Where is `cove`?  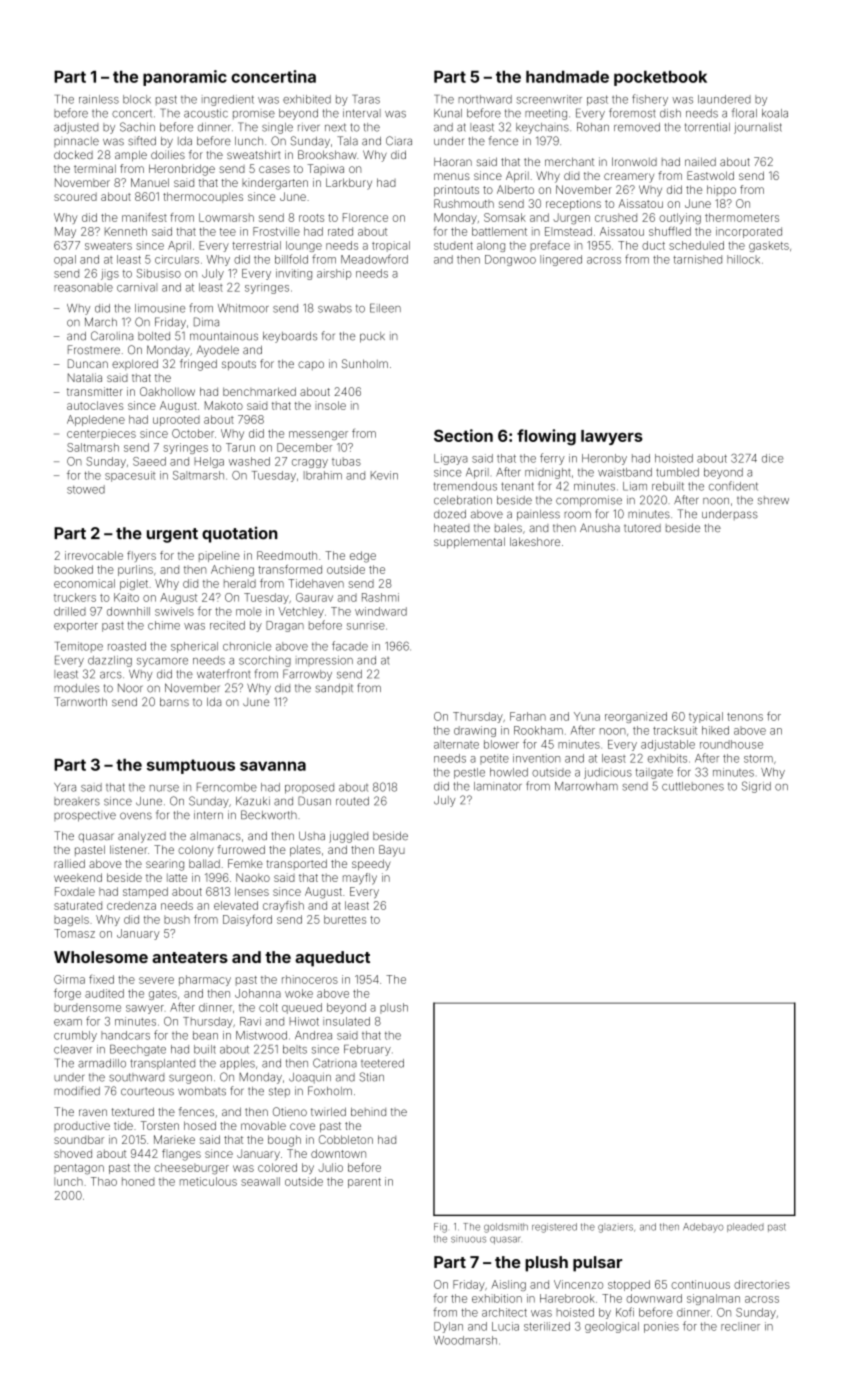
cove is located at coordinates (302, 1126).
